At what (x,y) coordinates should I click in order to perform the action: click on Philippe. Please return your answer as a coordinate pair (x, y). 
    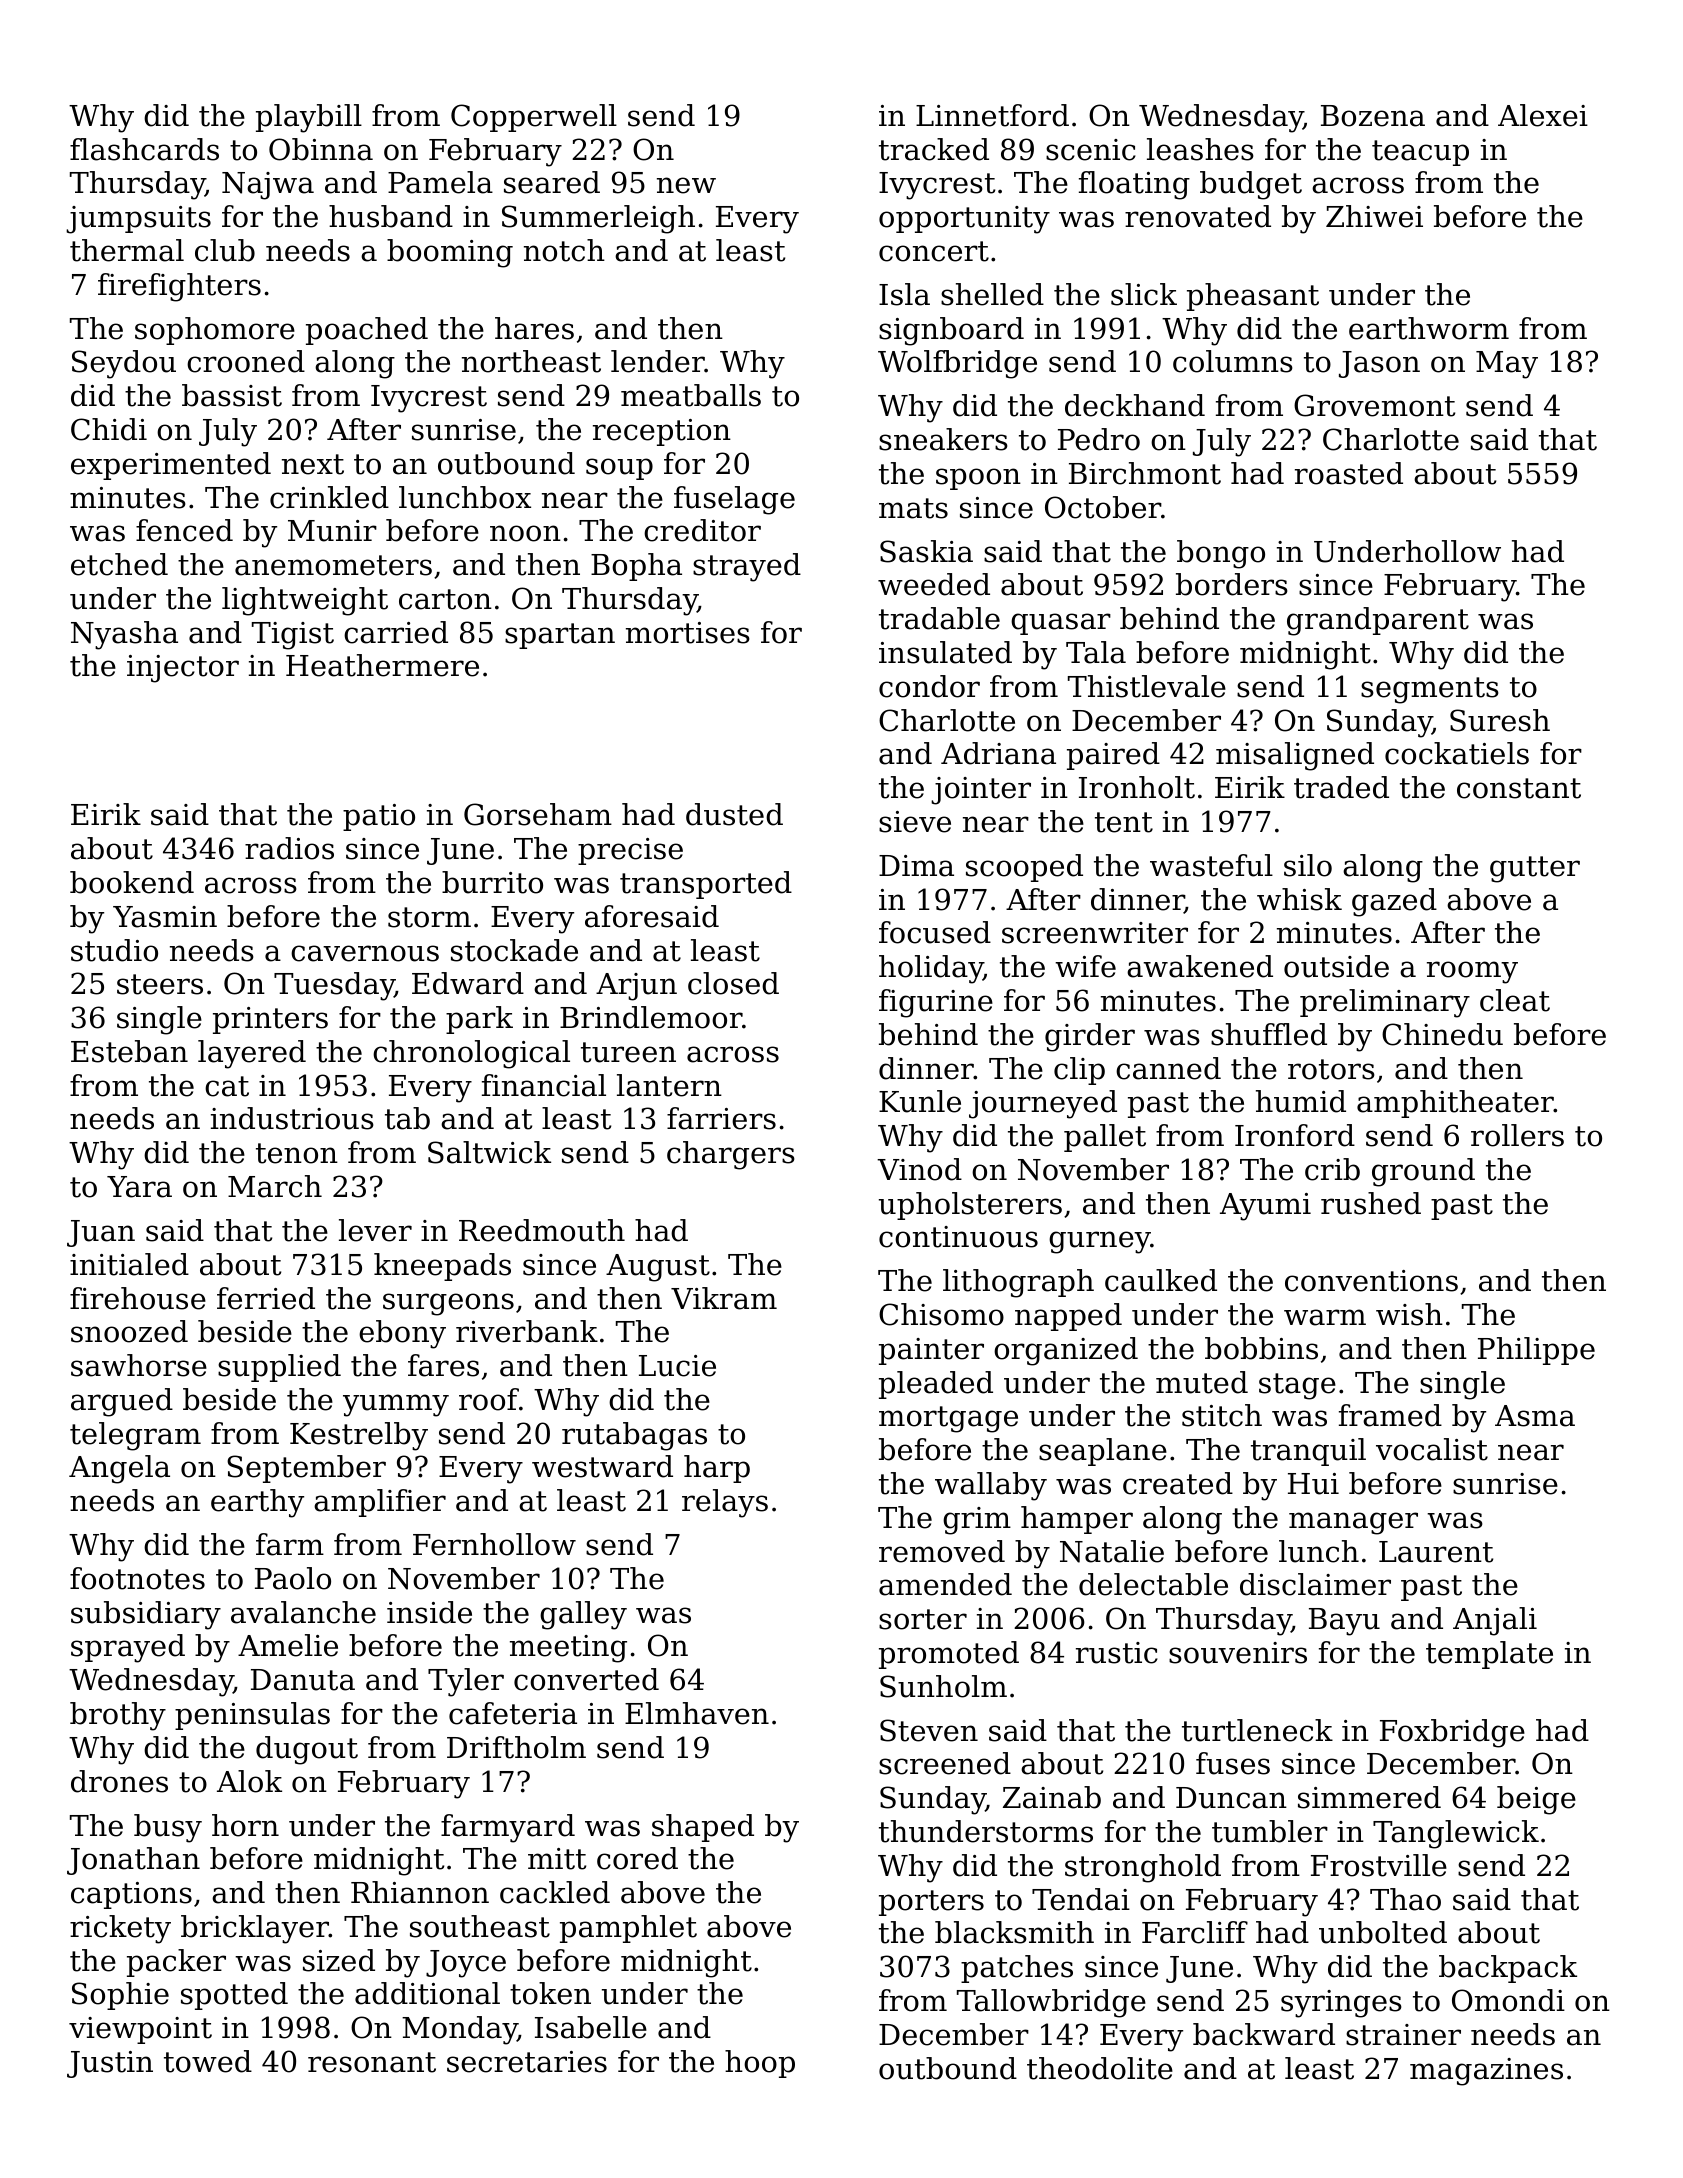
    Looking at the image, I should click on (1536, 1351).
